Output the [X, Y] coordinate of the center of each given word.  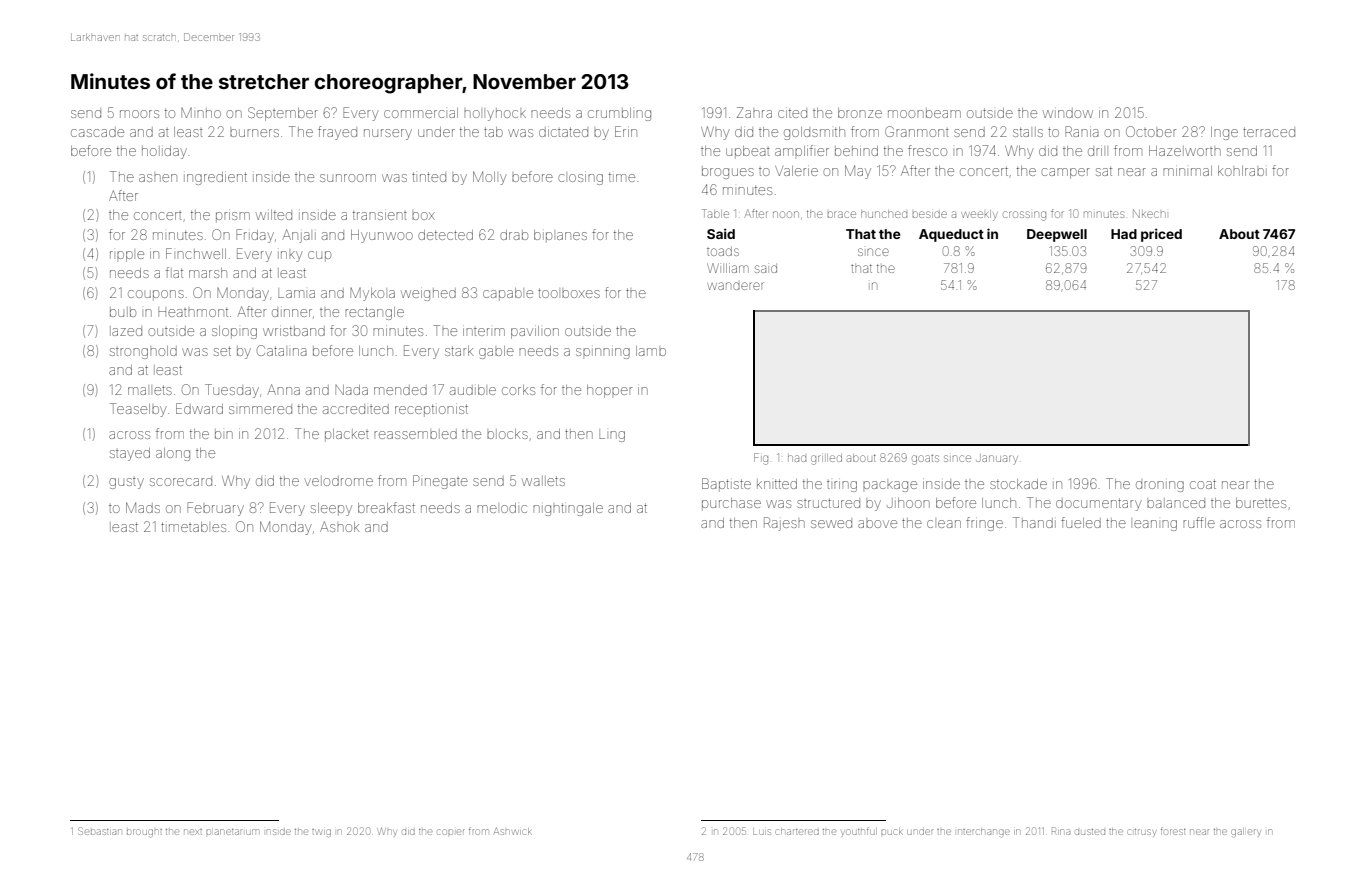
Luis [762, 832]
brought [144, 832]
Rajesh [784, 524]
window [1068, 113]
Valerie [796, 171]
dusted [1090, 832]
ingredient [215, 178]
